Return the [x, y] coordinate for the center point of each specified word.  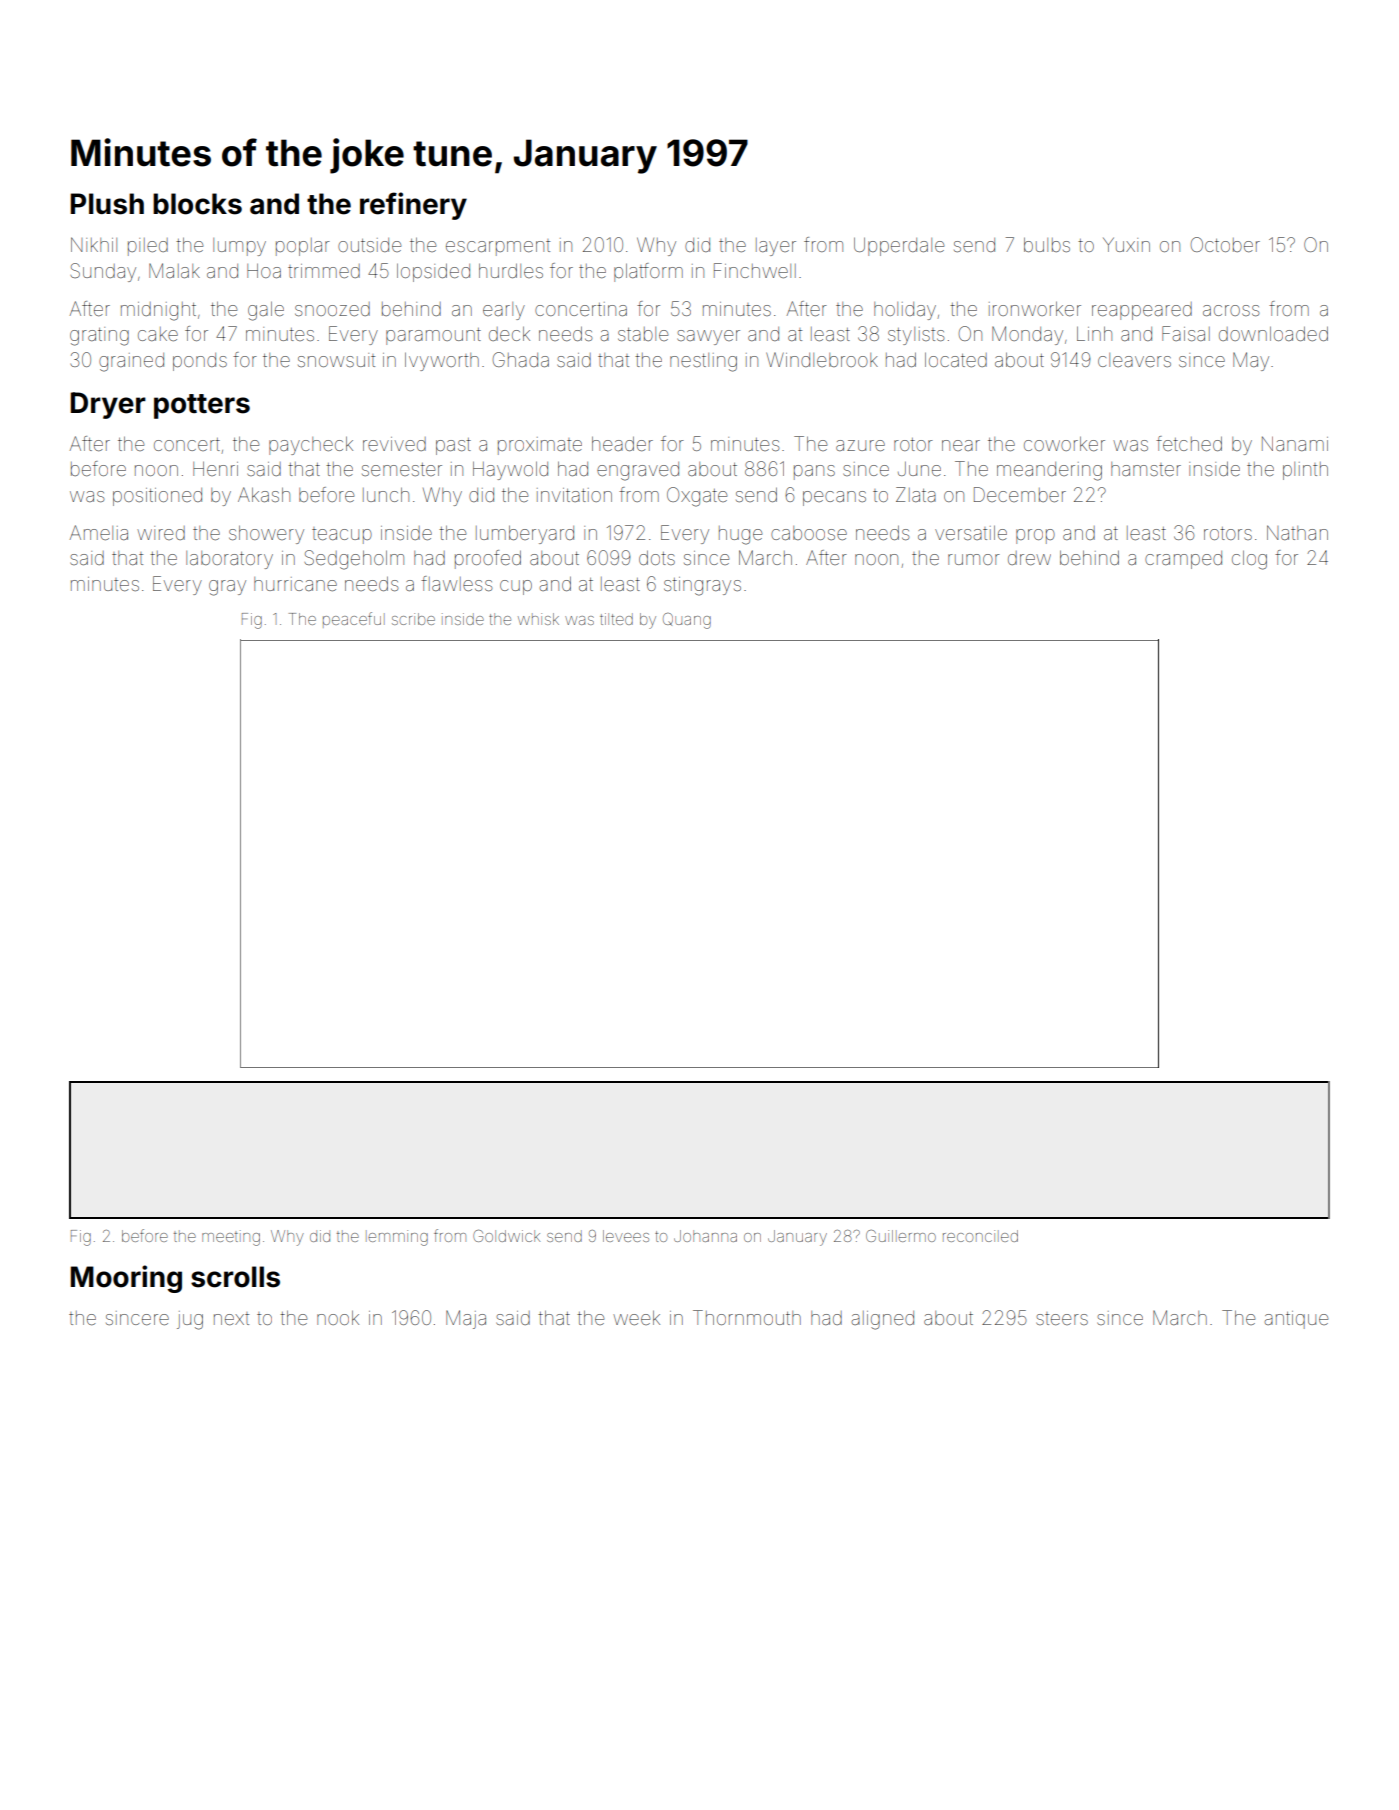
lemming [397, 1238]
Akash [264, 494]
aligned [883, 1320]
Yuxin [1126, 244]
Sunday [103, 272]
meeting [231, 1238]
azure [860, 445]
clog [1249, 560]
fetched [1189, 443]
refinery [413, 206]
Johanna [705, 1236]
